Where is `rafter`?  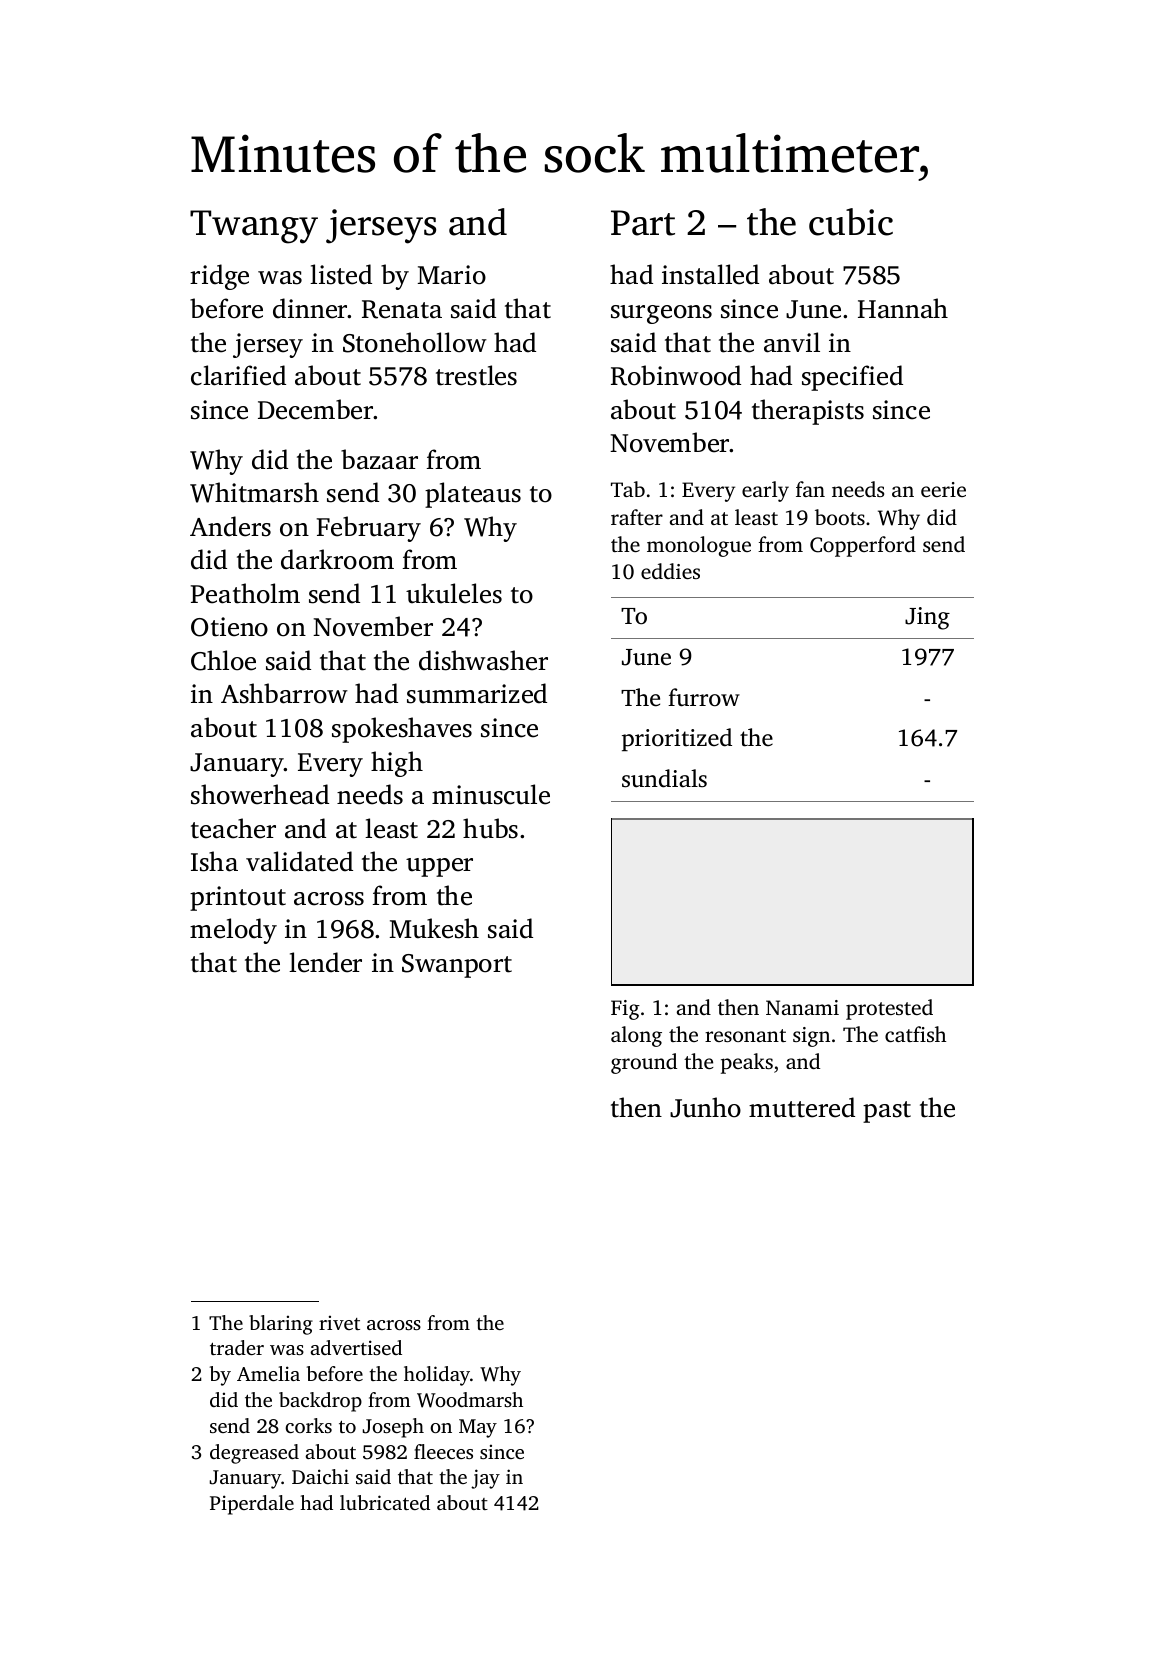 rafter is located at coordinates (637, 517).
